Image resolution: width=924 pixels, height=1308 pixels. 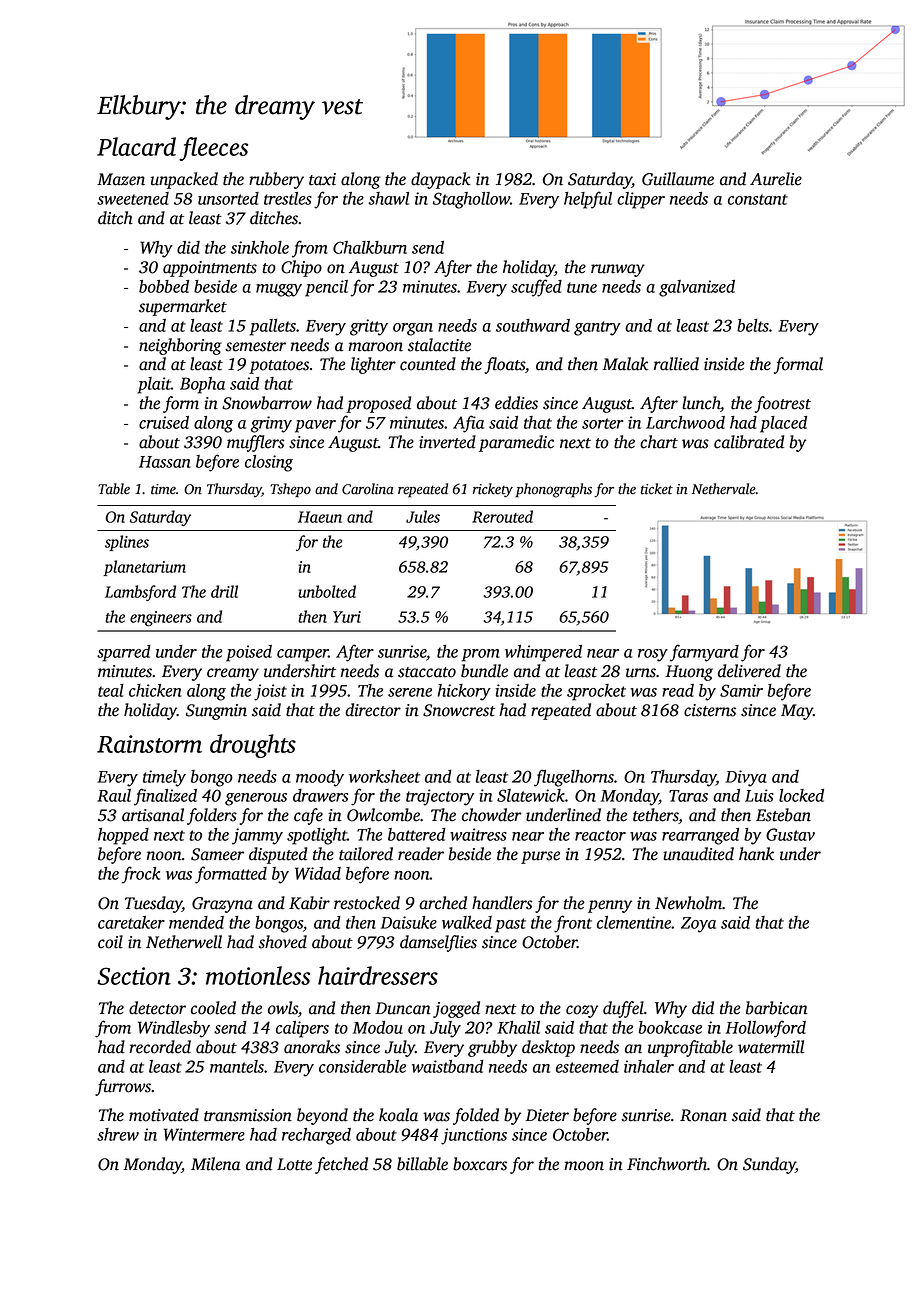 What do you see at coordinates (724, 489) in the document?
I see `Nethervale` at bounding box center [724, 489].
